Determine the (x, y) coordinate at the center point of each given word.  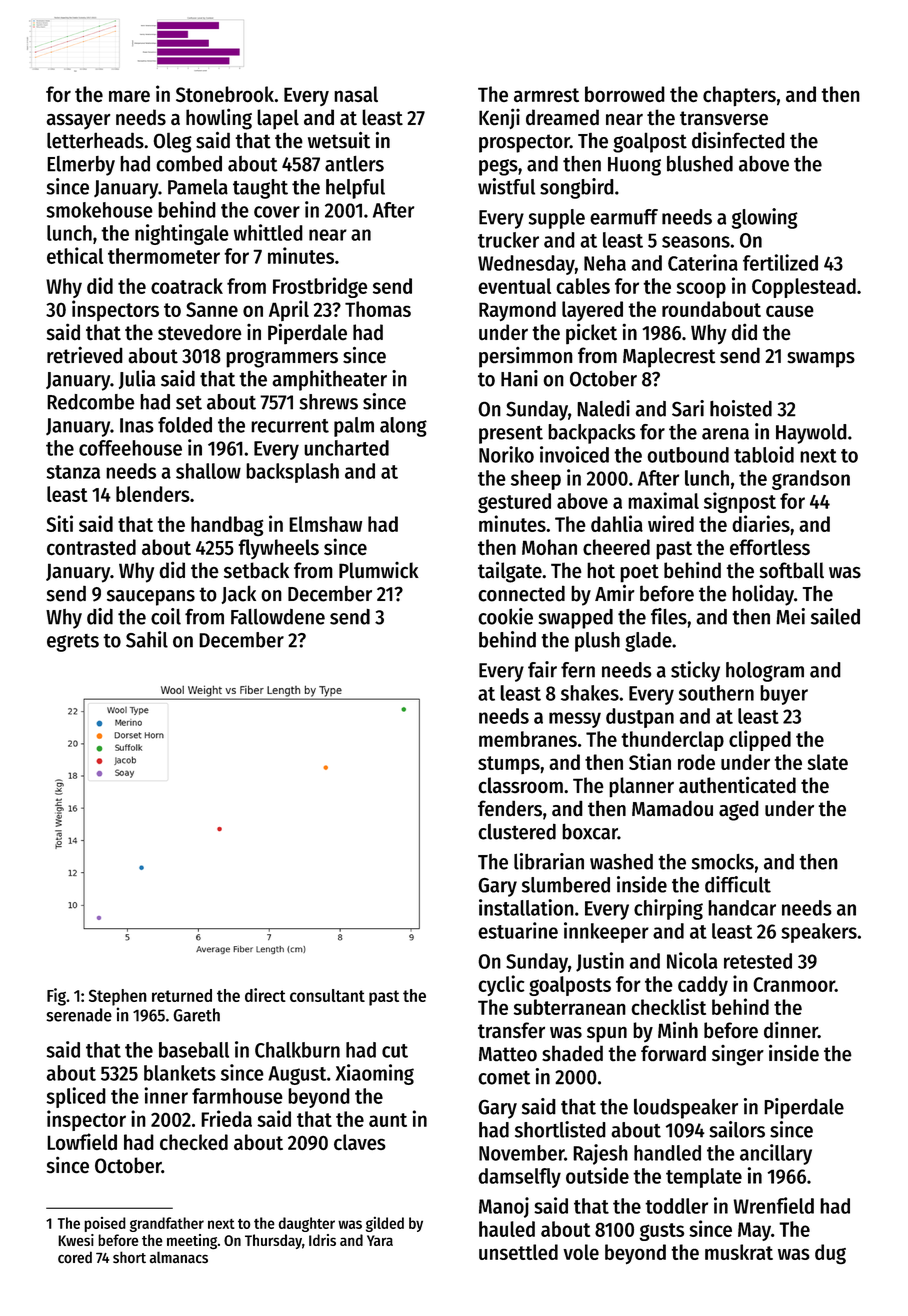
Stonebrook (225, 94)
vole (581, 1252)
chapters (739, 96)
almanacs (179, 1257)
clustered (517, 831)
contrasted (91, 547)
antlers (354, 164)
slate (827, 762)
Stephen (118, 997)
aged (739, 810)
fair (542, 669)
